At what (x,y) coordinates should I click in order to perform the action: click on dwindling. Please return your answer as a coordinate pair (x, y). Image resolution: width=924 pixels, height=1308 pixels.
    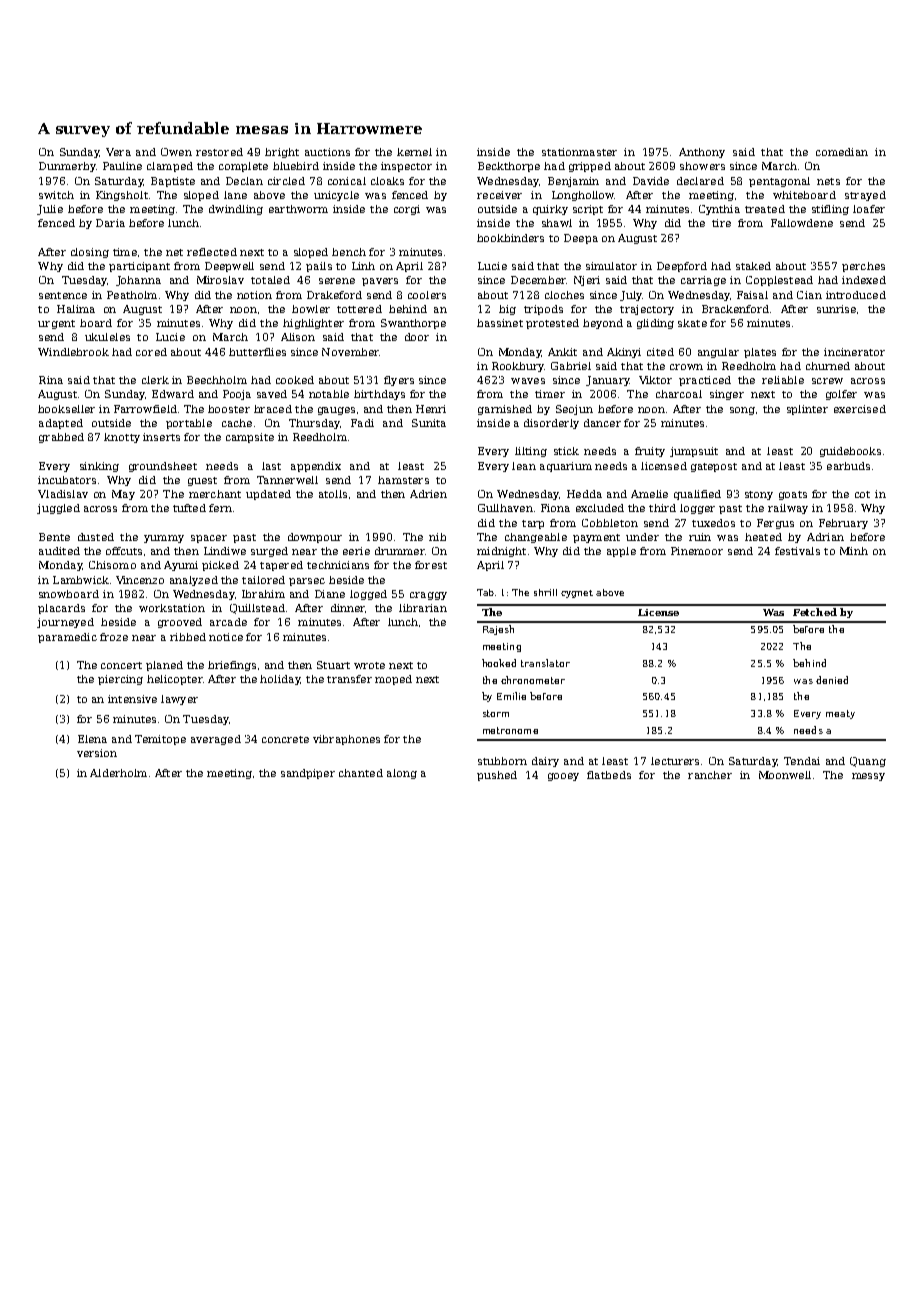
    Looking at the image, I should click on (236, 210).
